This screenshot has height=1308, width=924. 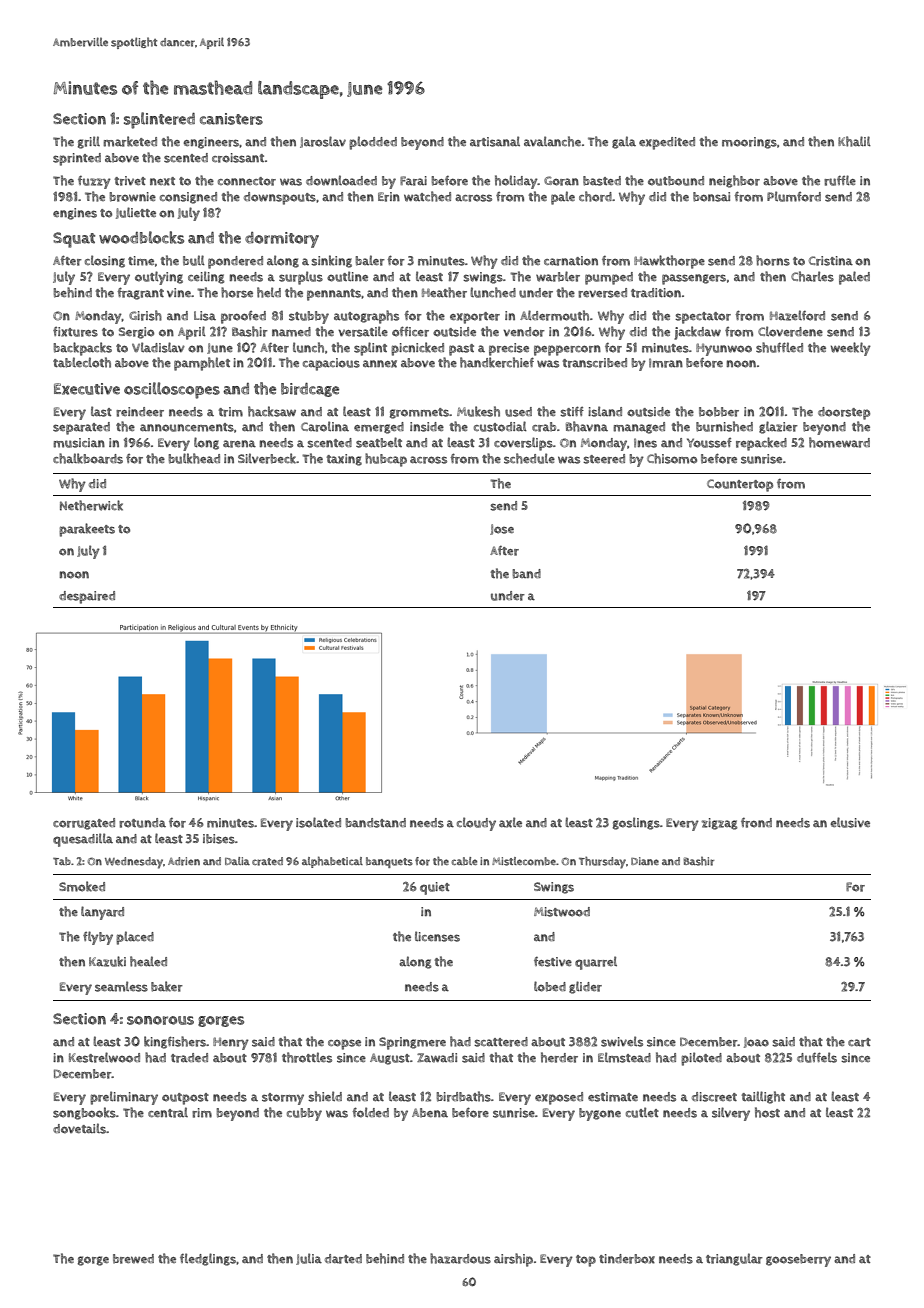 I want to click on goslings, so click(x=636, y=823).
